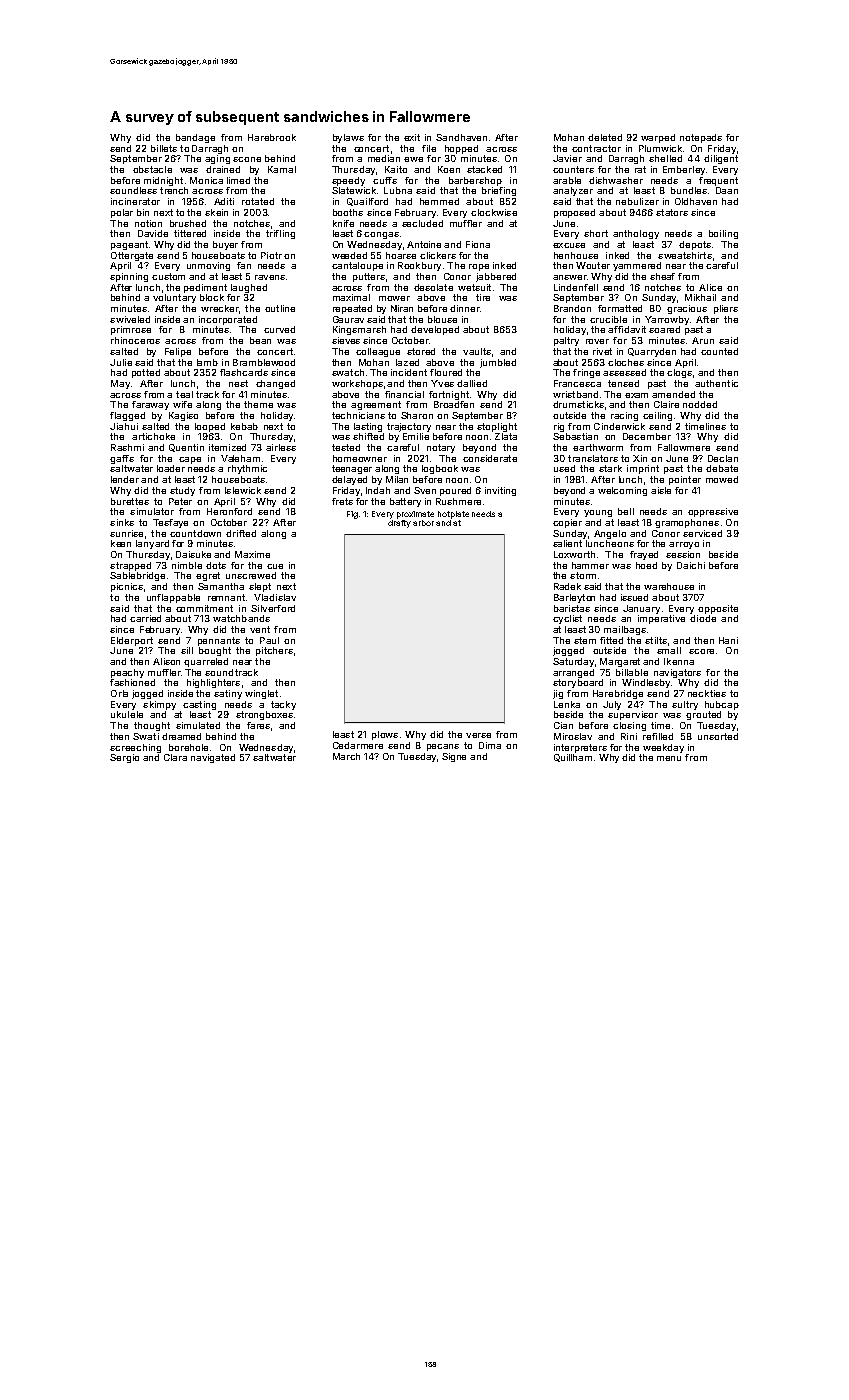 The image size is (849, 1400). I want to click on nebulizer, so click(637, 201).
